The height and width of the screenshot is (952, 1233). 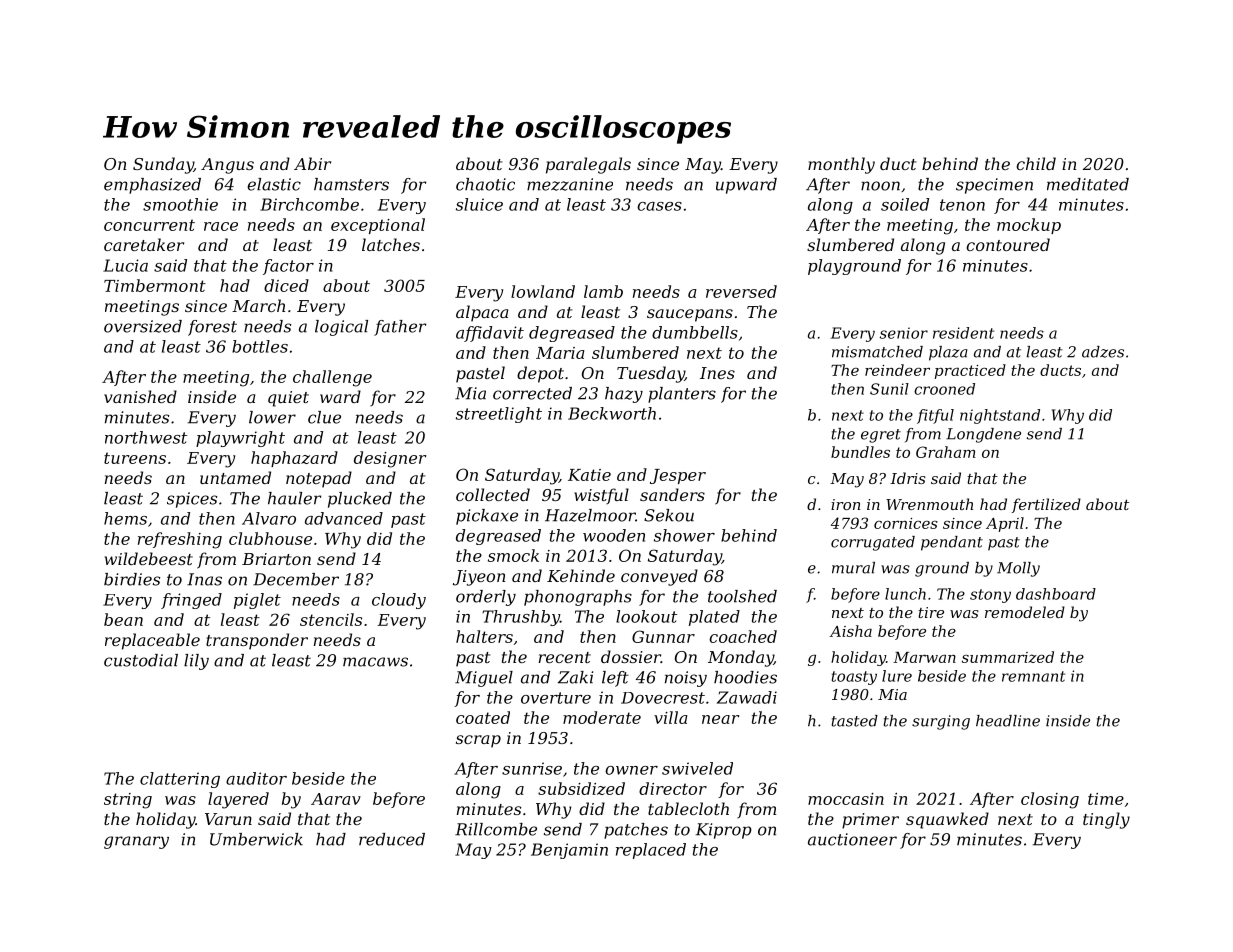 I want to click on dumbbells, so click(x=695, y=332).
